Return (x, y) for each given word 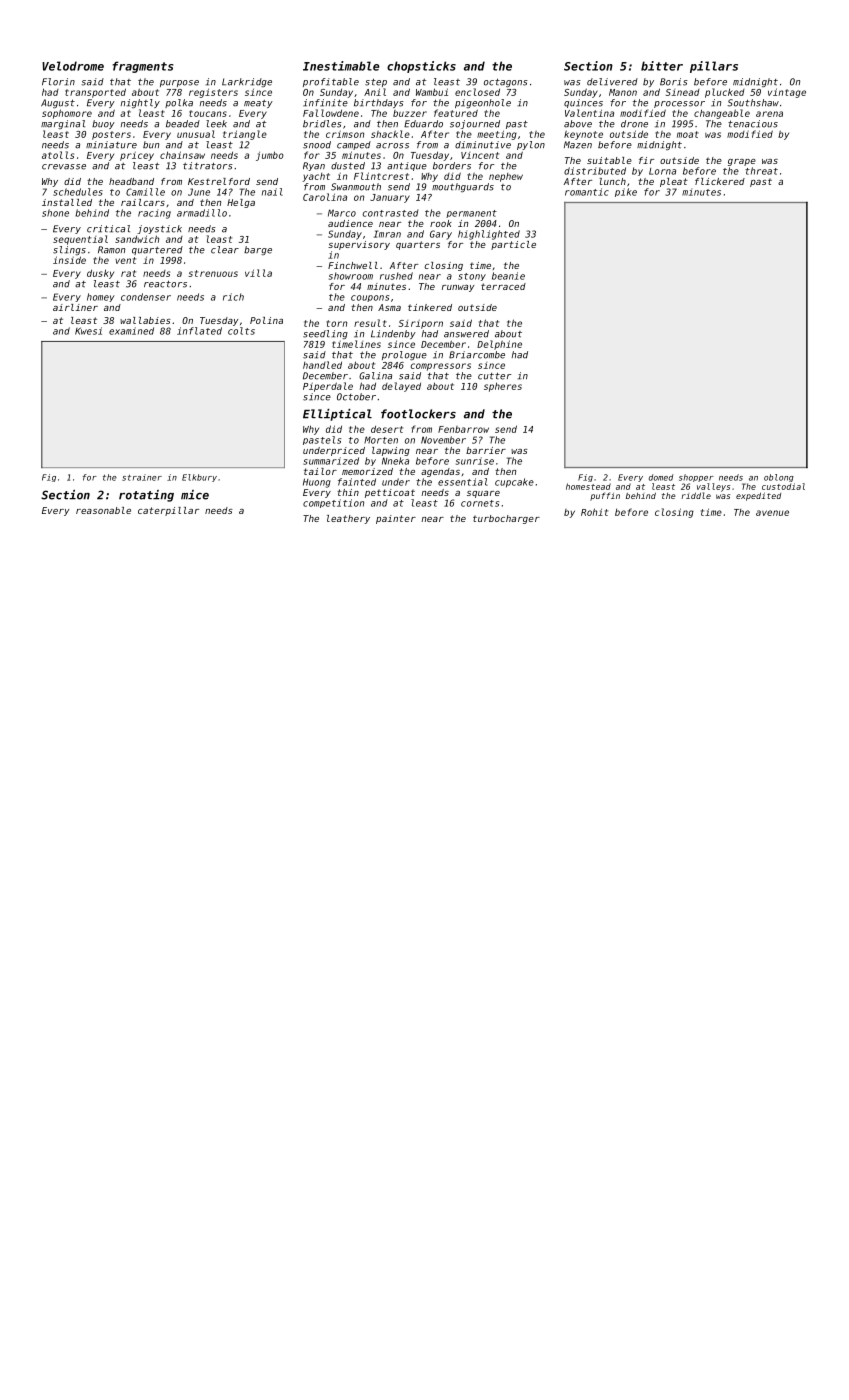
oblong (779, 478)
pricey (137, 156)
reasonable (103, 510)
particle (513, 245)
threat (761, 171)
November (443, 440)
